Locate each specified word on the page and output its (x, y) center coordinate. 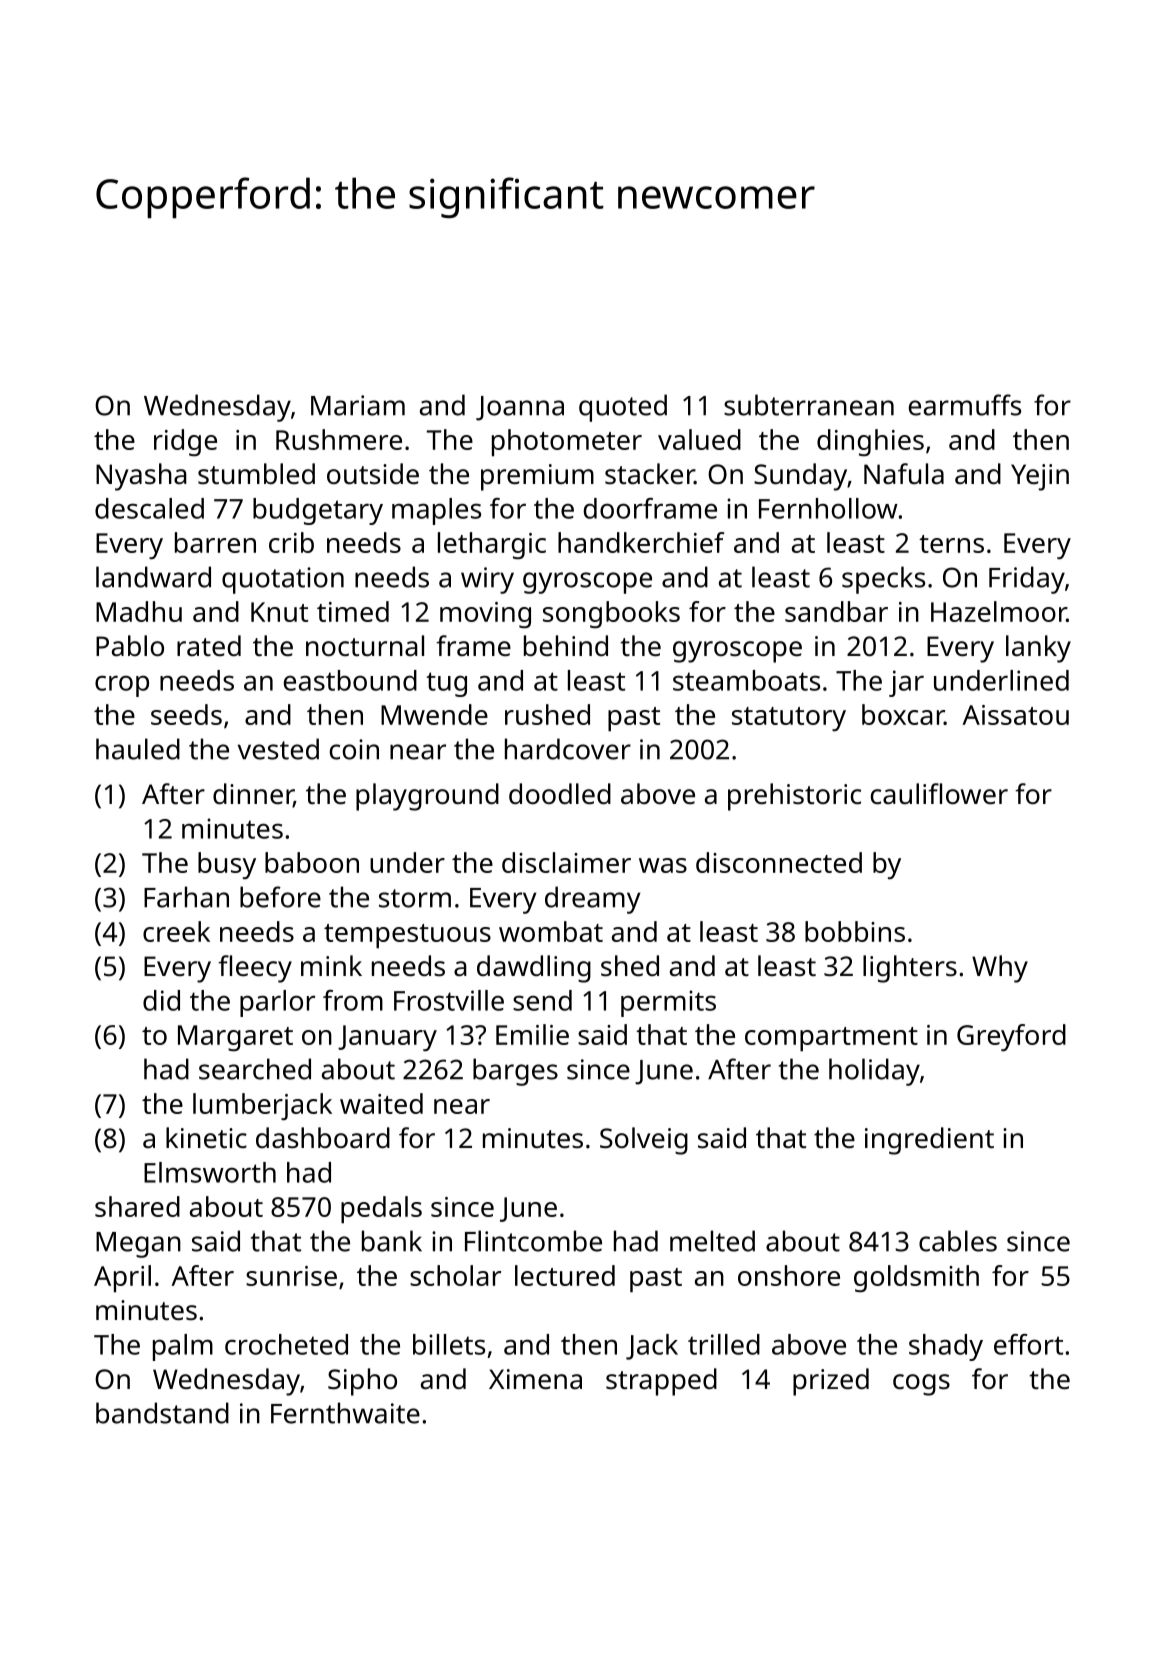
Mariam (358, 405)
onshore (789, 1275)
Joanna (520, 408)
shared (137, 1206)
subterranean (809, 405)
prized (831, 1382)
